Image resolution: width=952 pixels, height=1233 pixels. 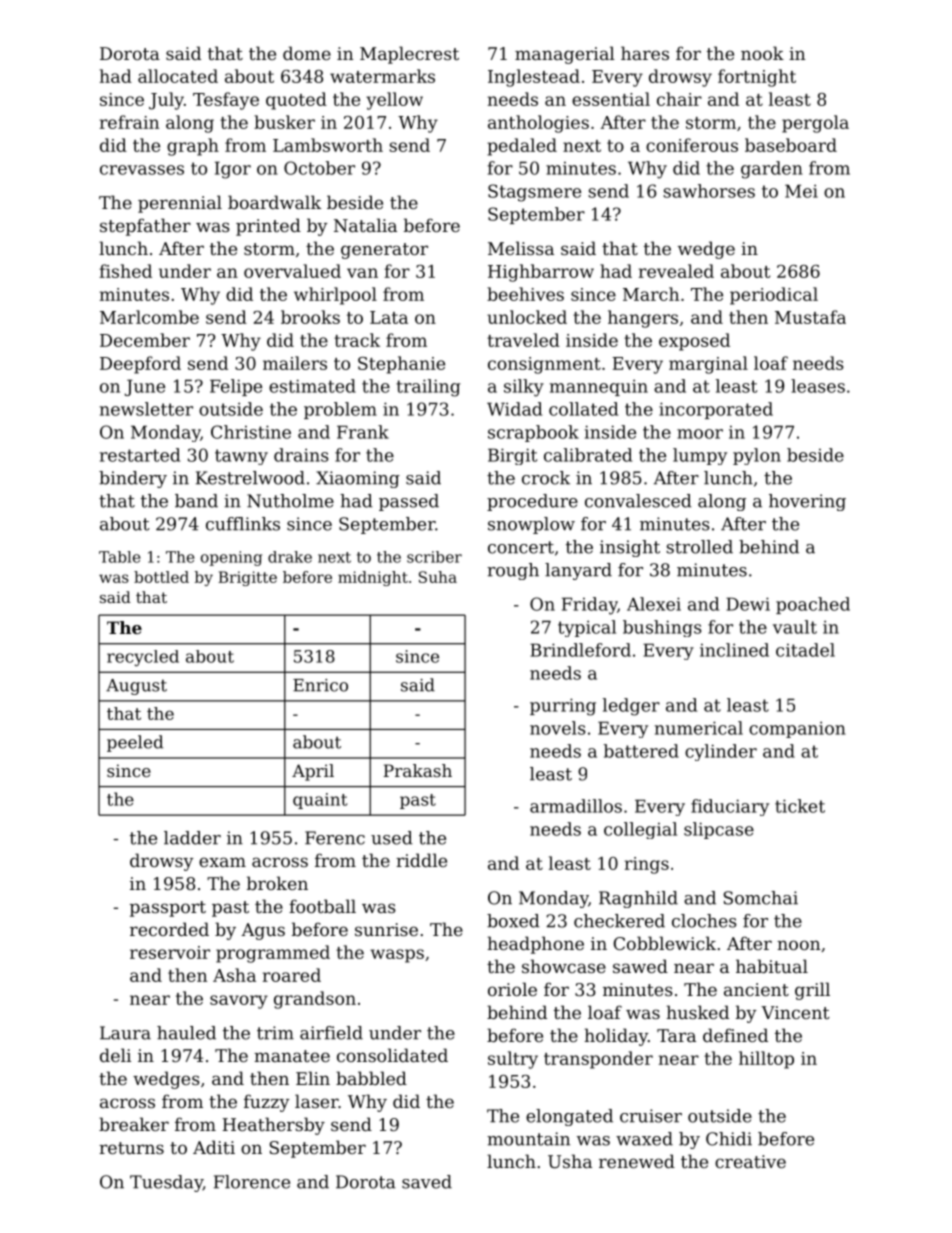 What do you see at coordinates (532, 502) in the screenshot?
I see `procedure` at bounding box center [532, 502].
